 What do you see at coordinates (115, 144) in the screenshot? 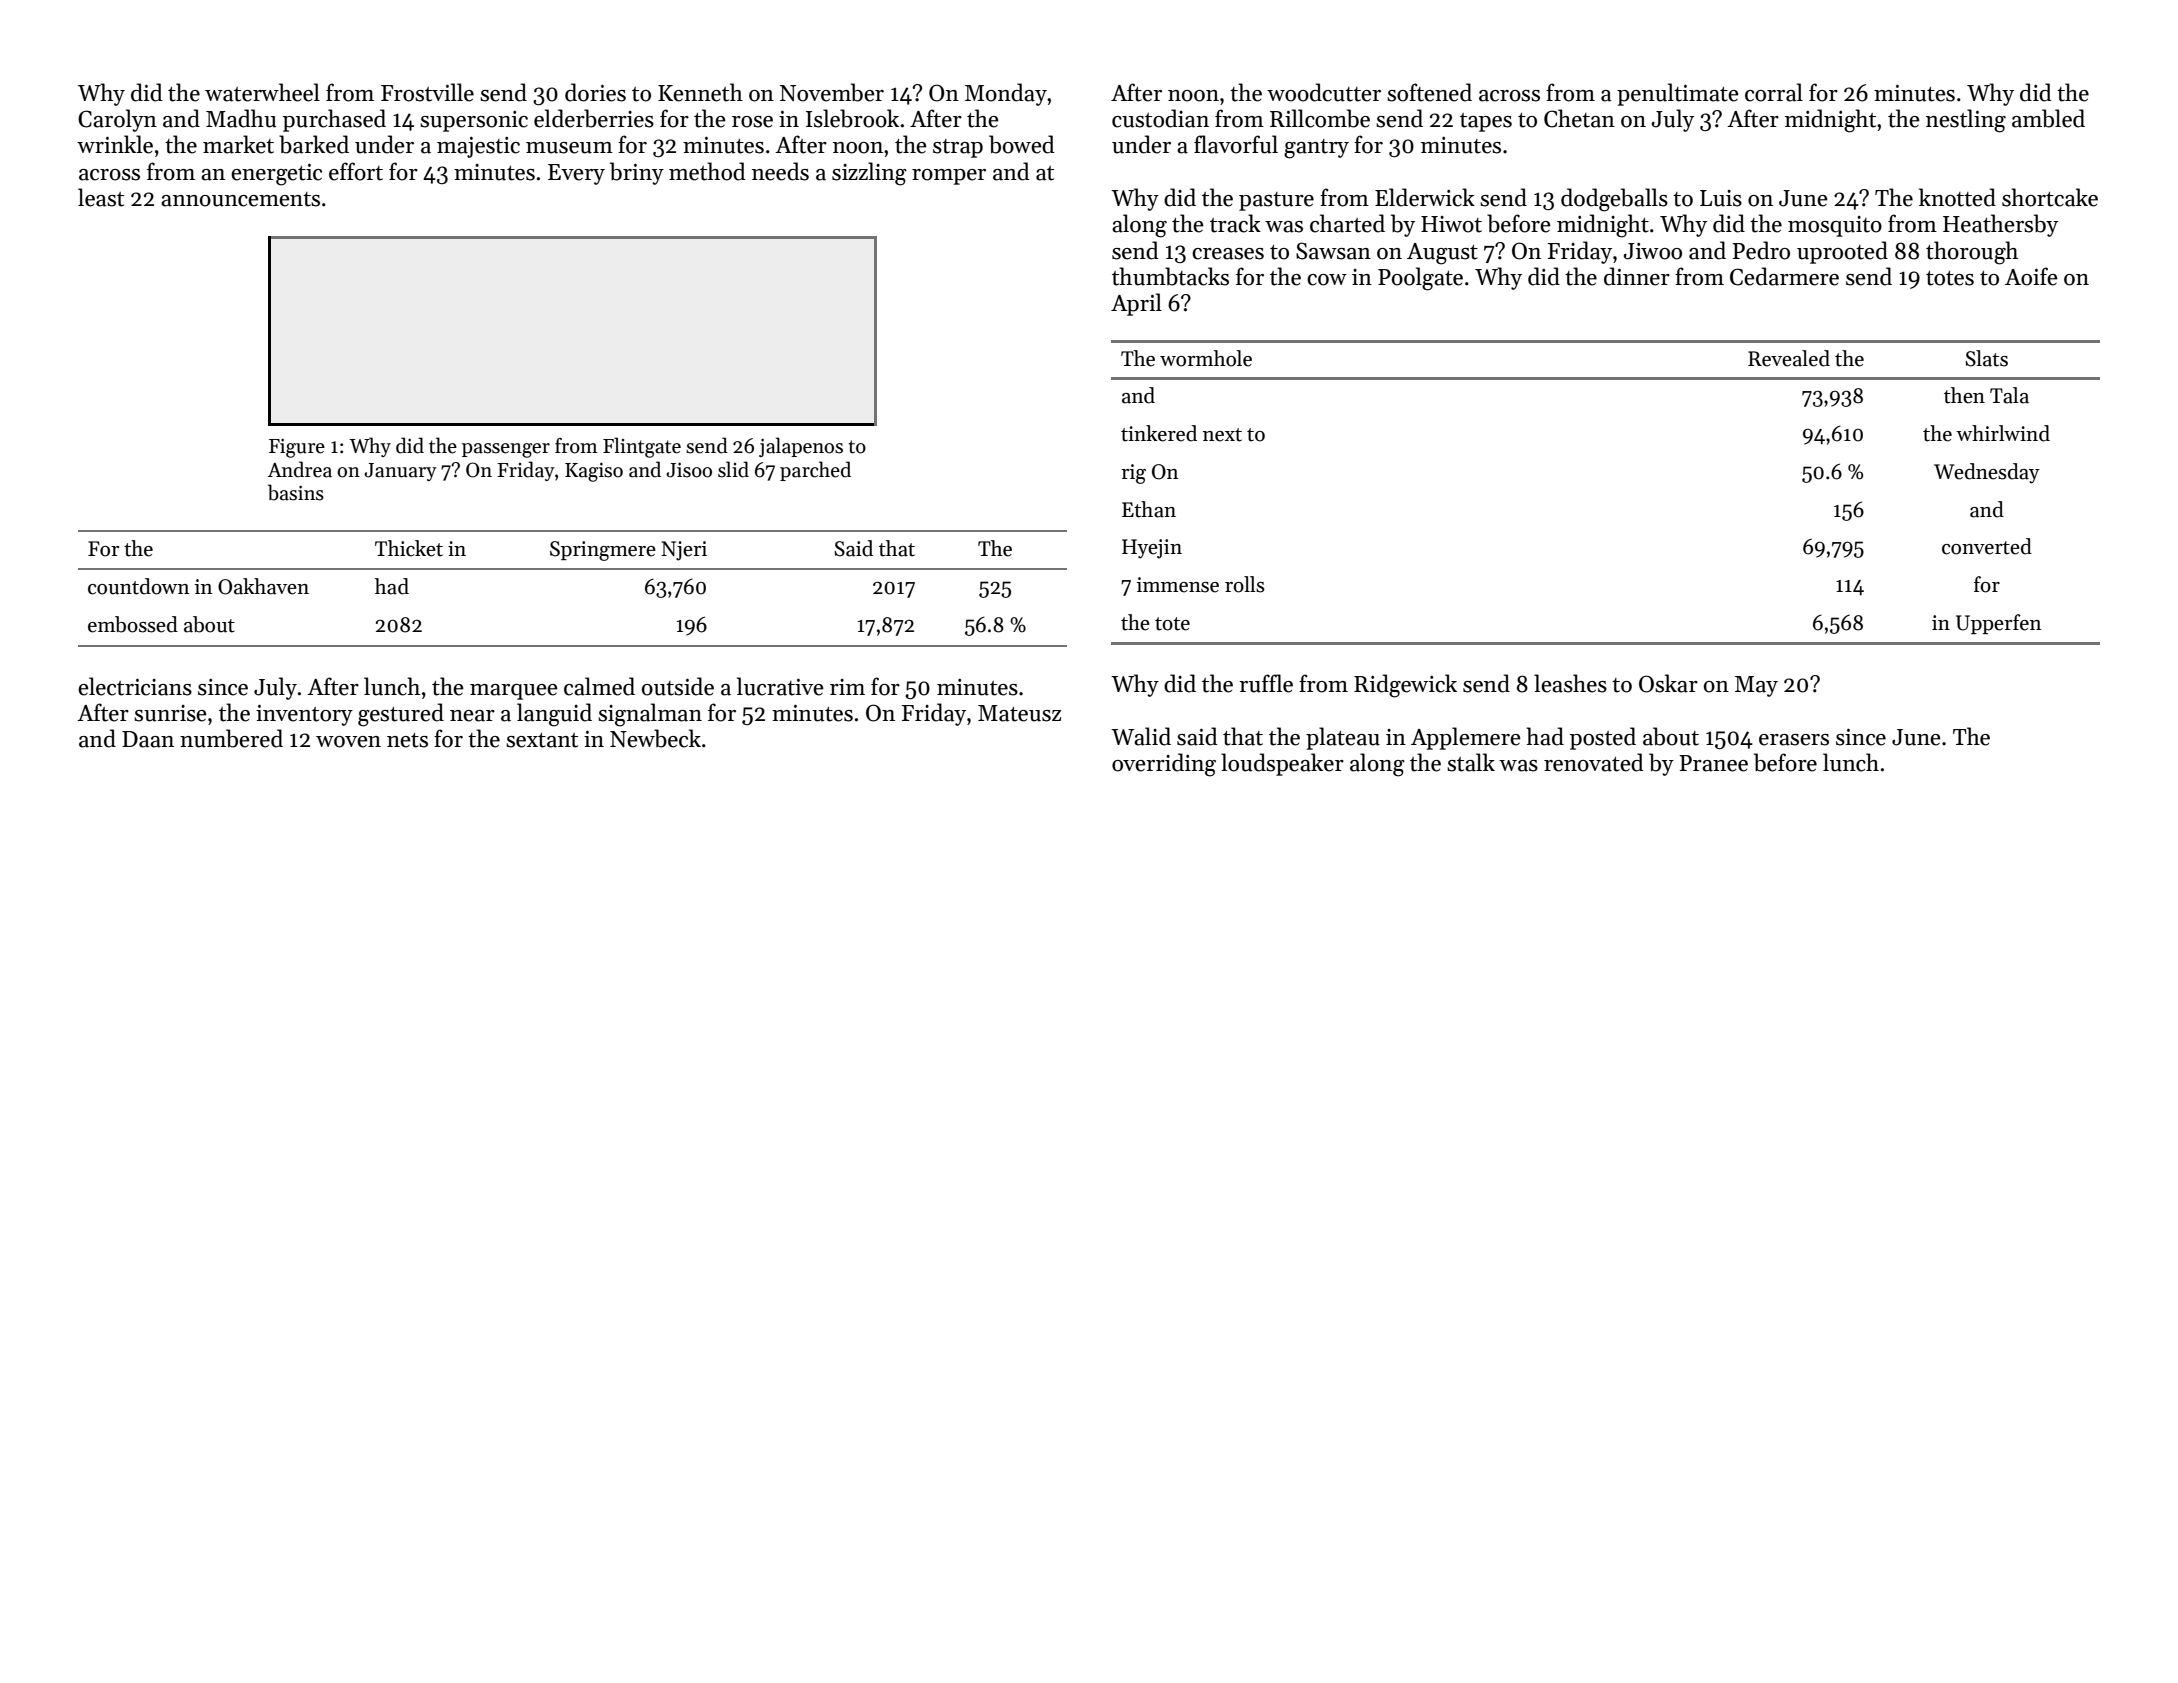
I see `wrinkle` at bounding box center [115, 144].
